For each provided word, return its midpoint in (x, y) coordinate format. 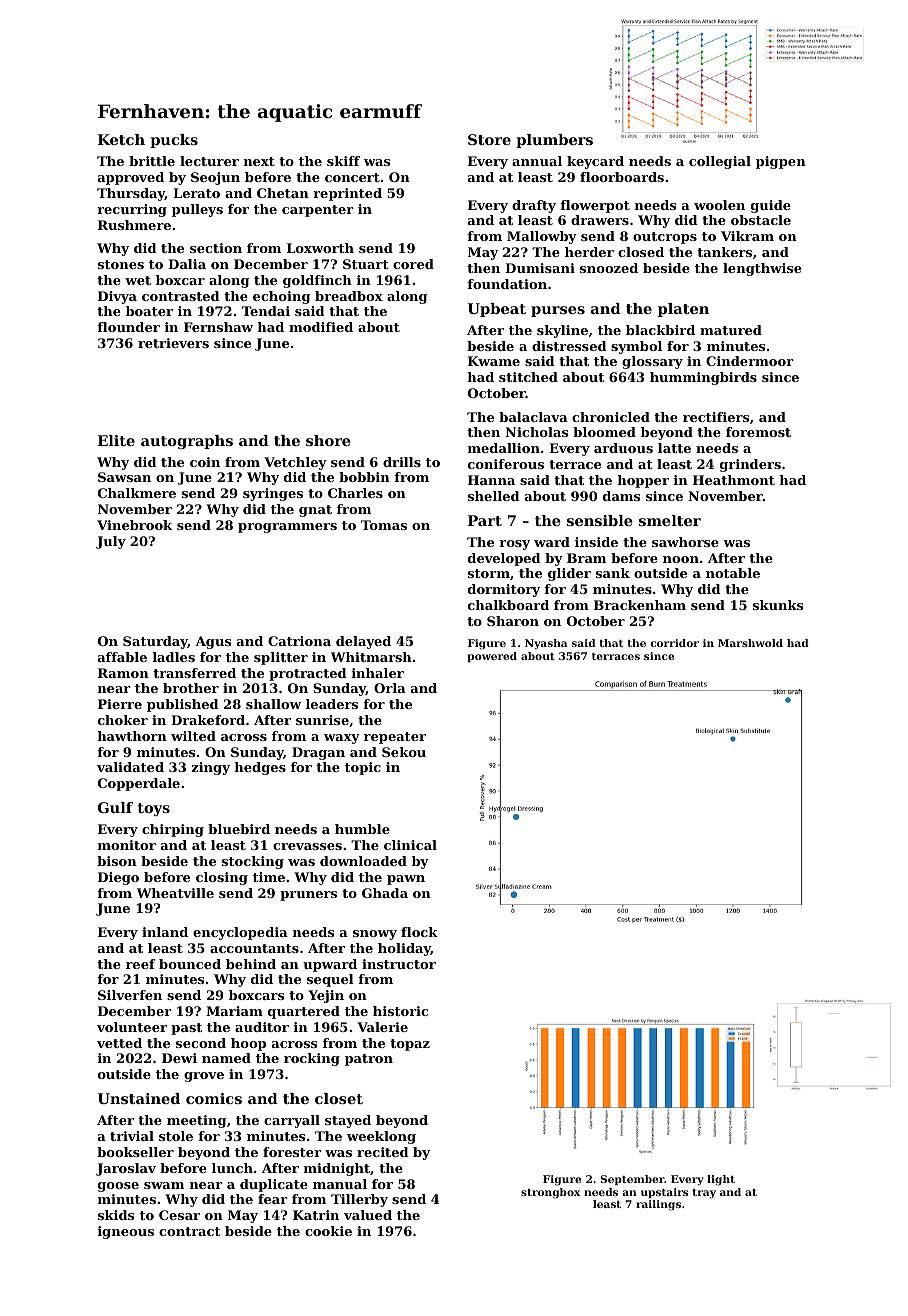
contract (190, 1231)
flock (419, 932)
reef (140, 964)
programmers (287, 528)
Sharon (513, 621)
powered (492, 657)
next (259, 161)
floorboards (622, 177)
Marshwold (750, 643)
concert (352, 177)
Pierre (120, 704)
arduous (623, 448)
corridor (674, 643)
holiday (404, 949)
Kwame (494, 361)
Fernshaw (218, 327)
